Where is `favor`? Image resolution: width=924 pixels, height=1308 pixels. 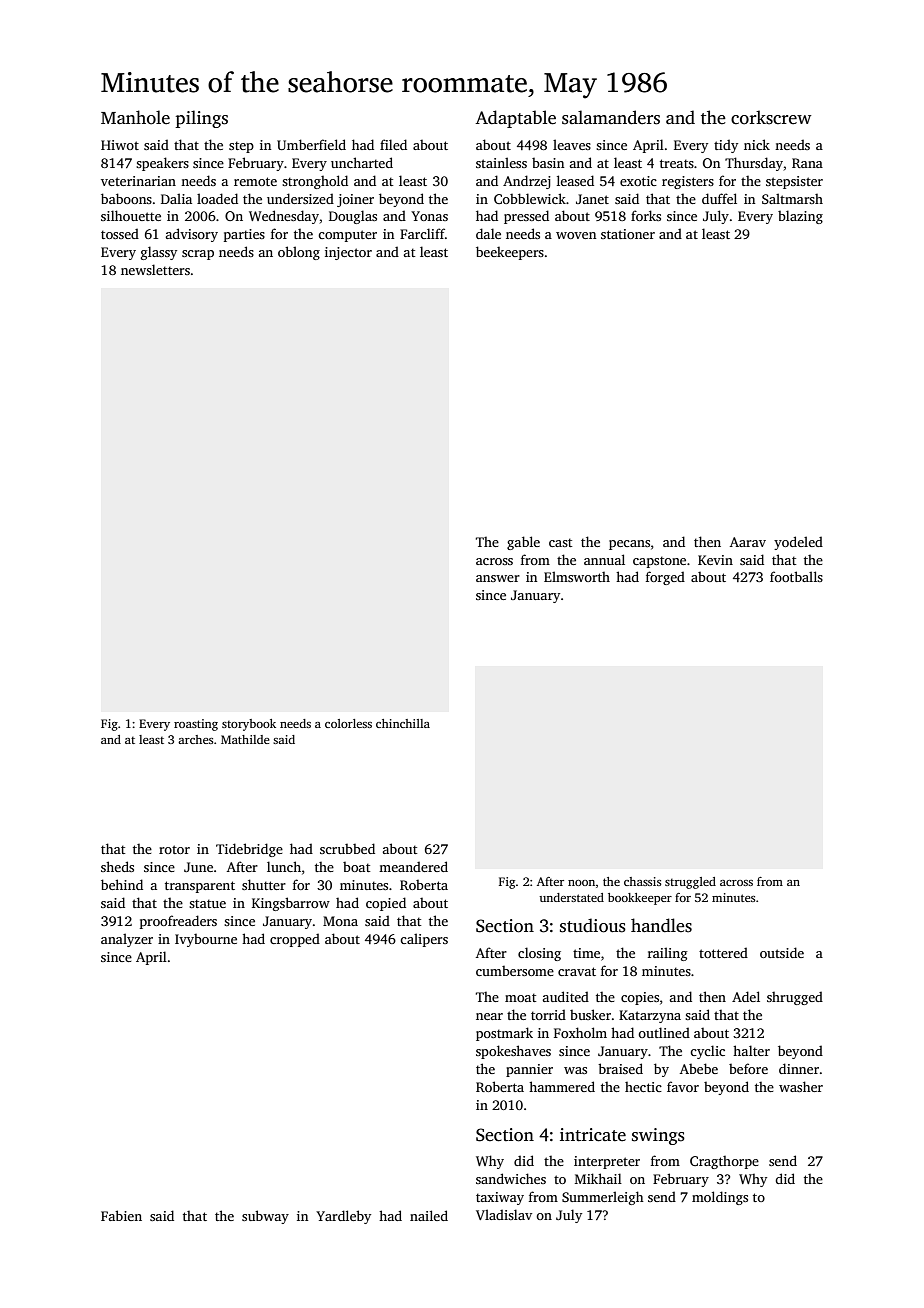
favor is located at coordinates (683, 1086).
